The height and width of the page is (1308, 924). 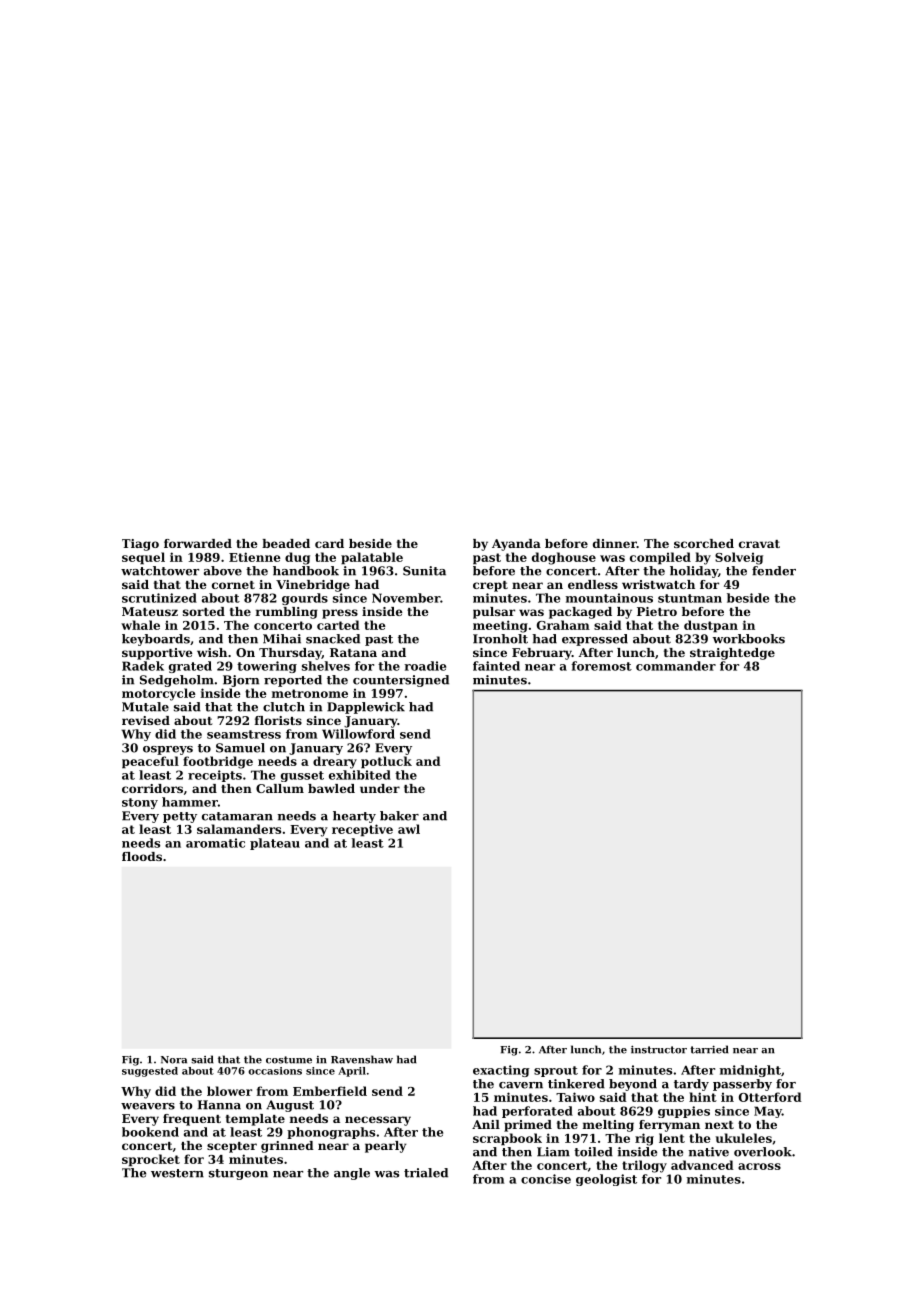 What do you see at coordinates (516, 545) in the page?
I see `Ayanda` at bounding box center [516, 545].
